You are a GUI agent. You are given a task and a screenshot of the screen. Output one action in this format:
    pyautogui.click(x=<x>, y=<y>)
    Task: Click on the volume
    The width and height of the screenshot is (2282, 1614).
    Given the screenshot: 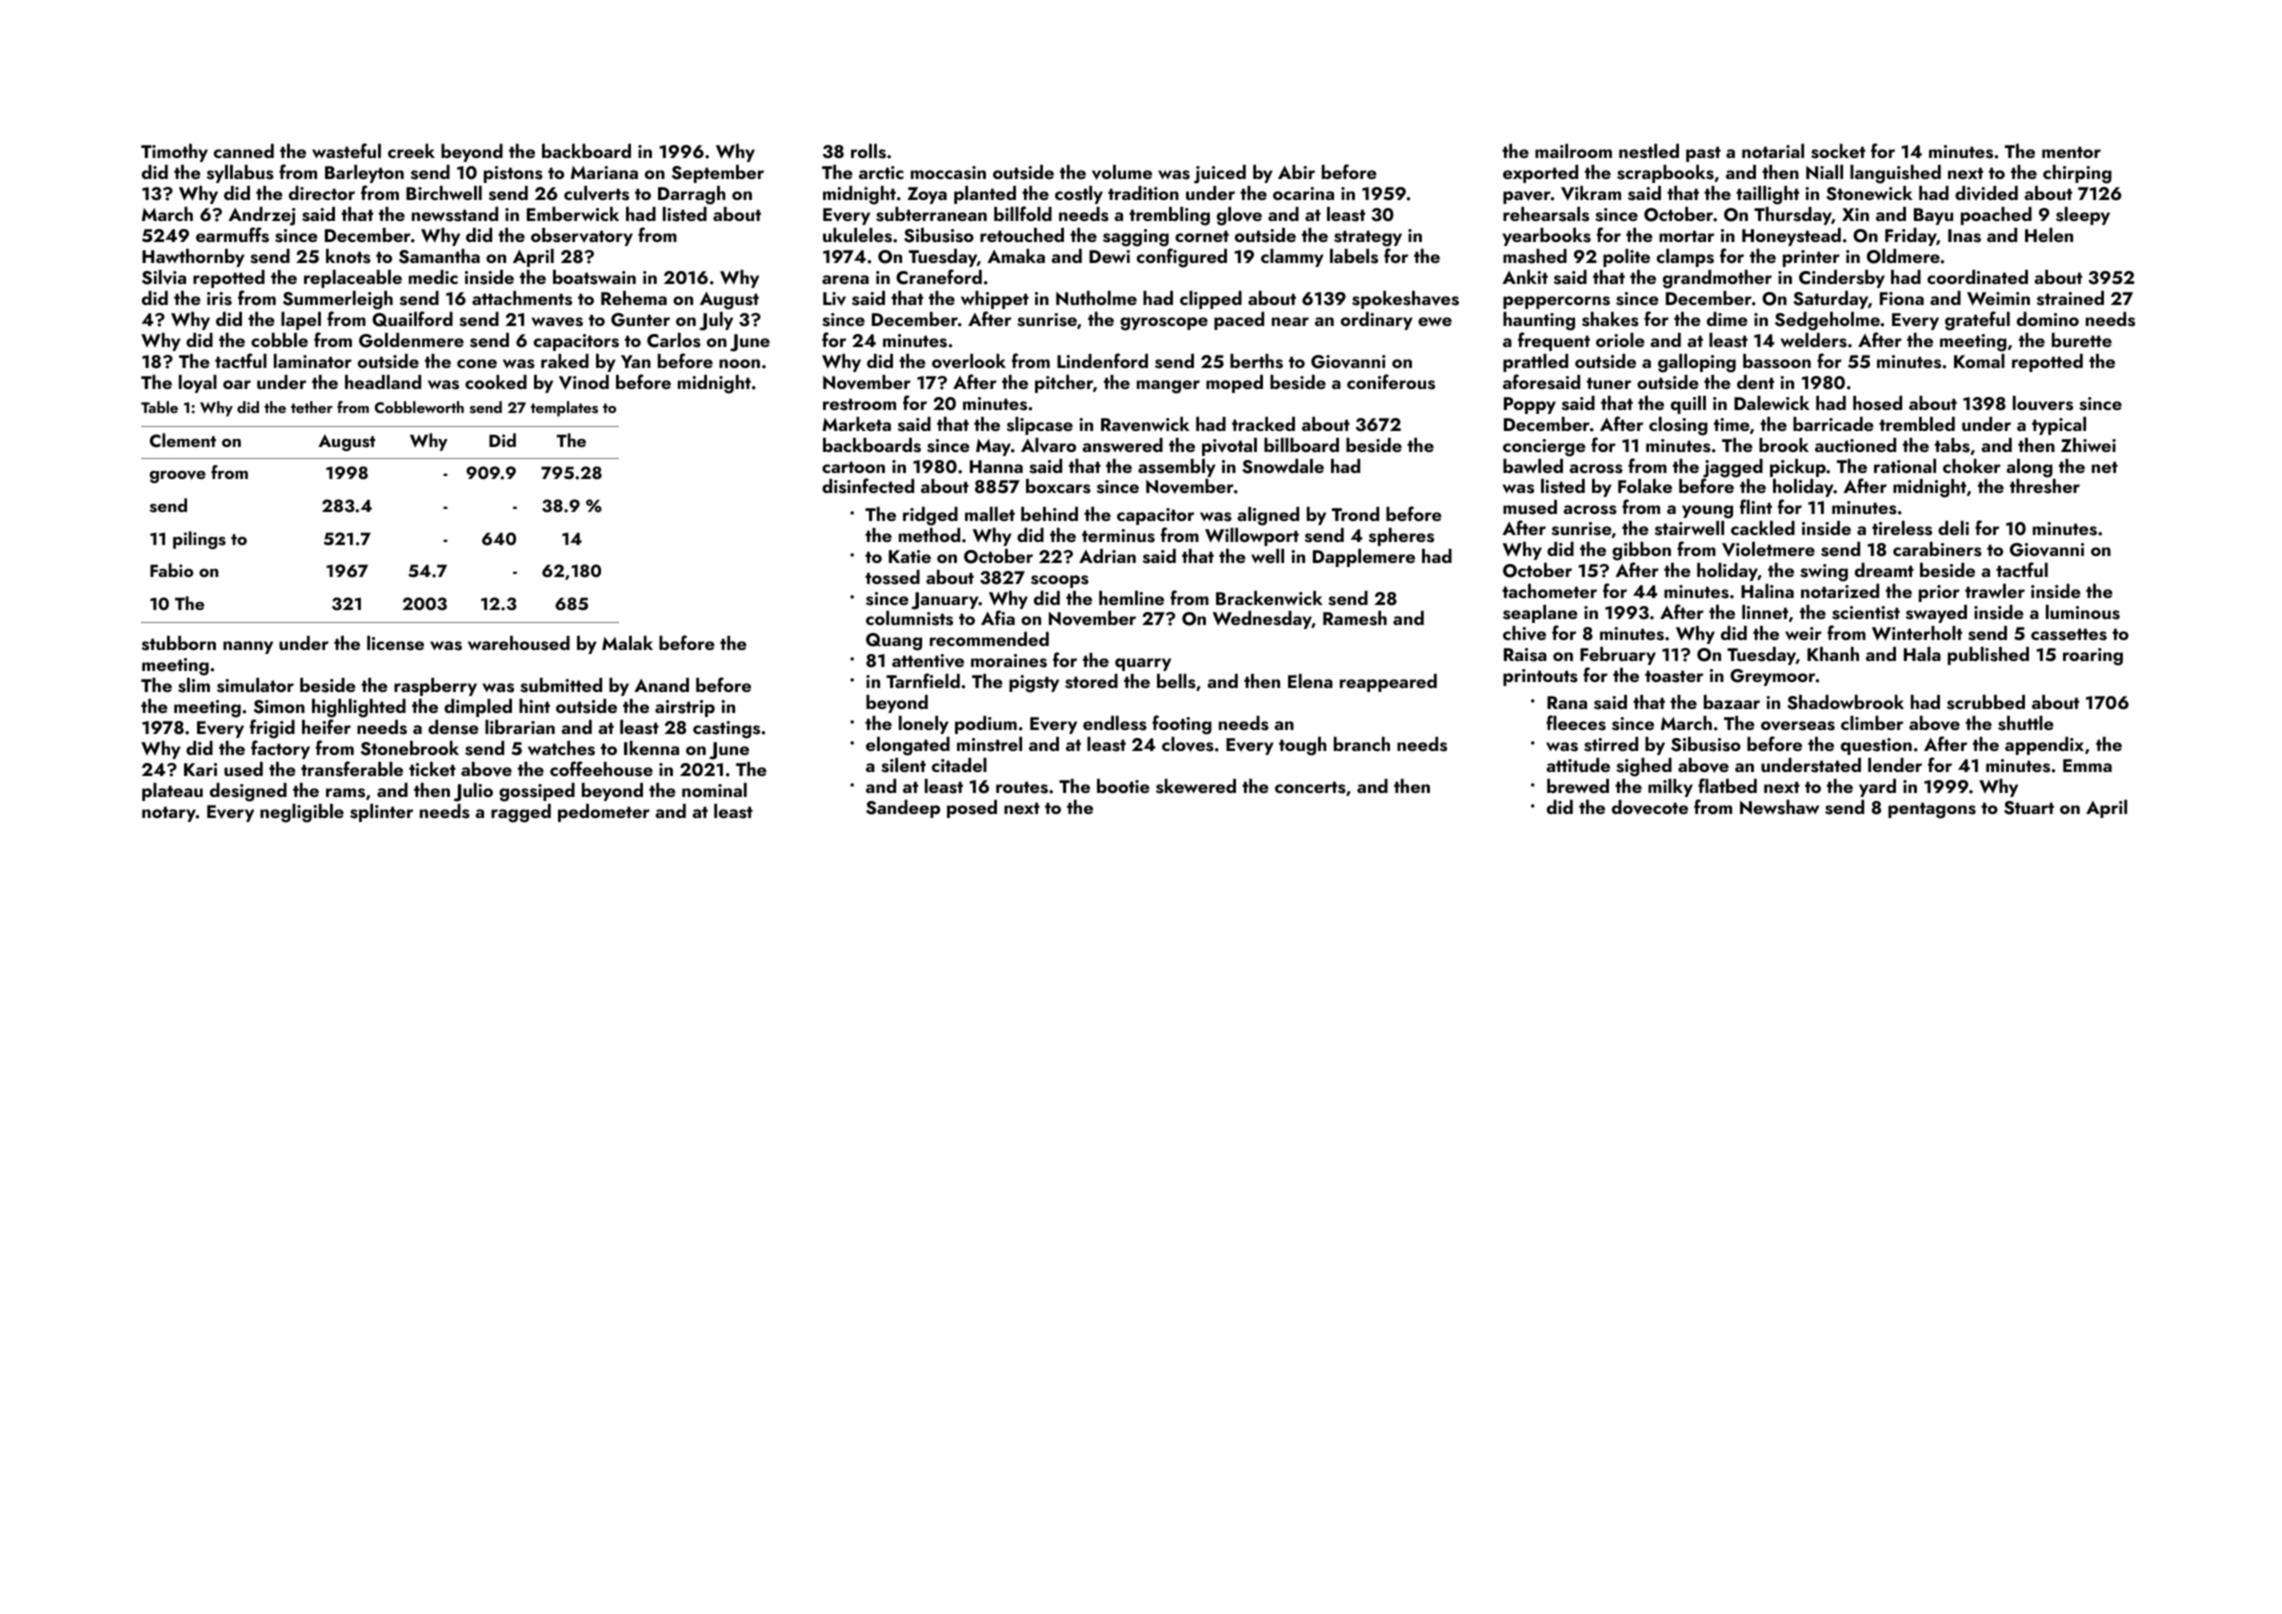 What is the action you would take?
    pyautogui.click(x=1122, y=172)
